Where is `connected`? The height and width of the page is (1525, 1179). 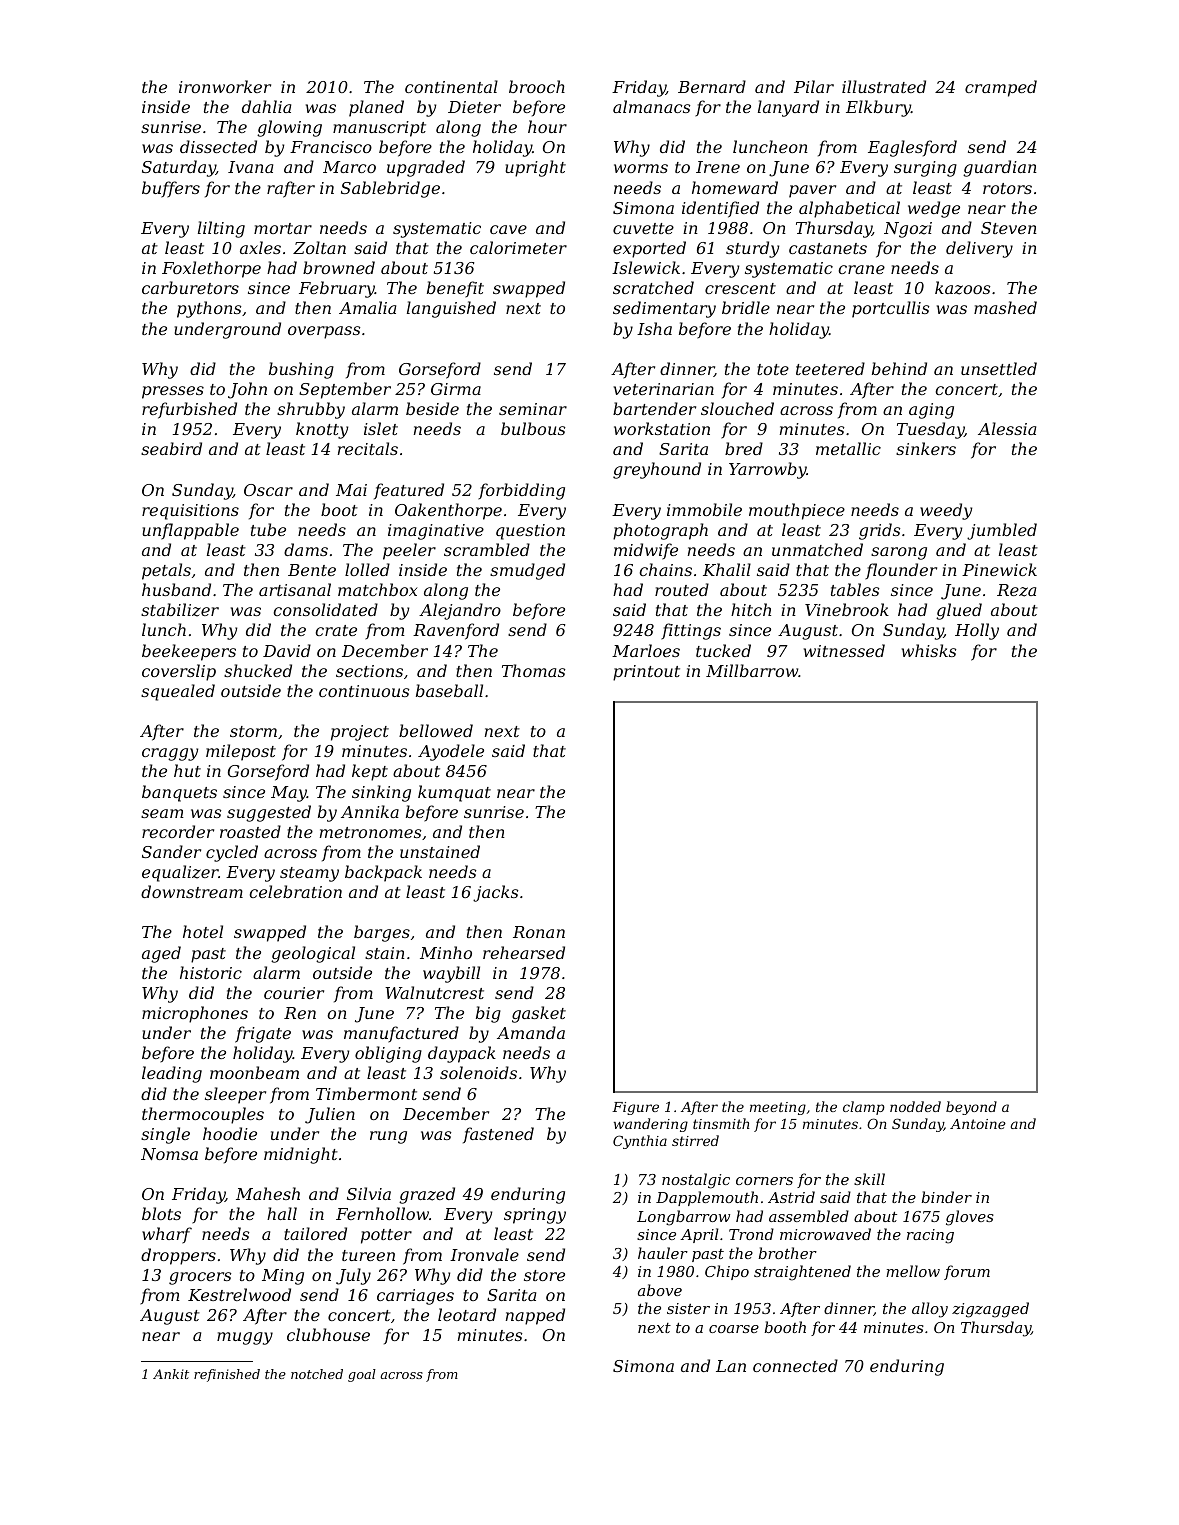 connected is located at coordinates (795, 1365).
